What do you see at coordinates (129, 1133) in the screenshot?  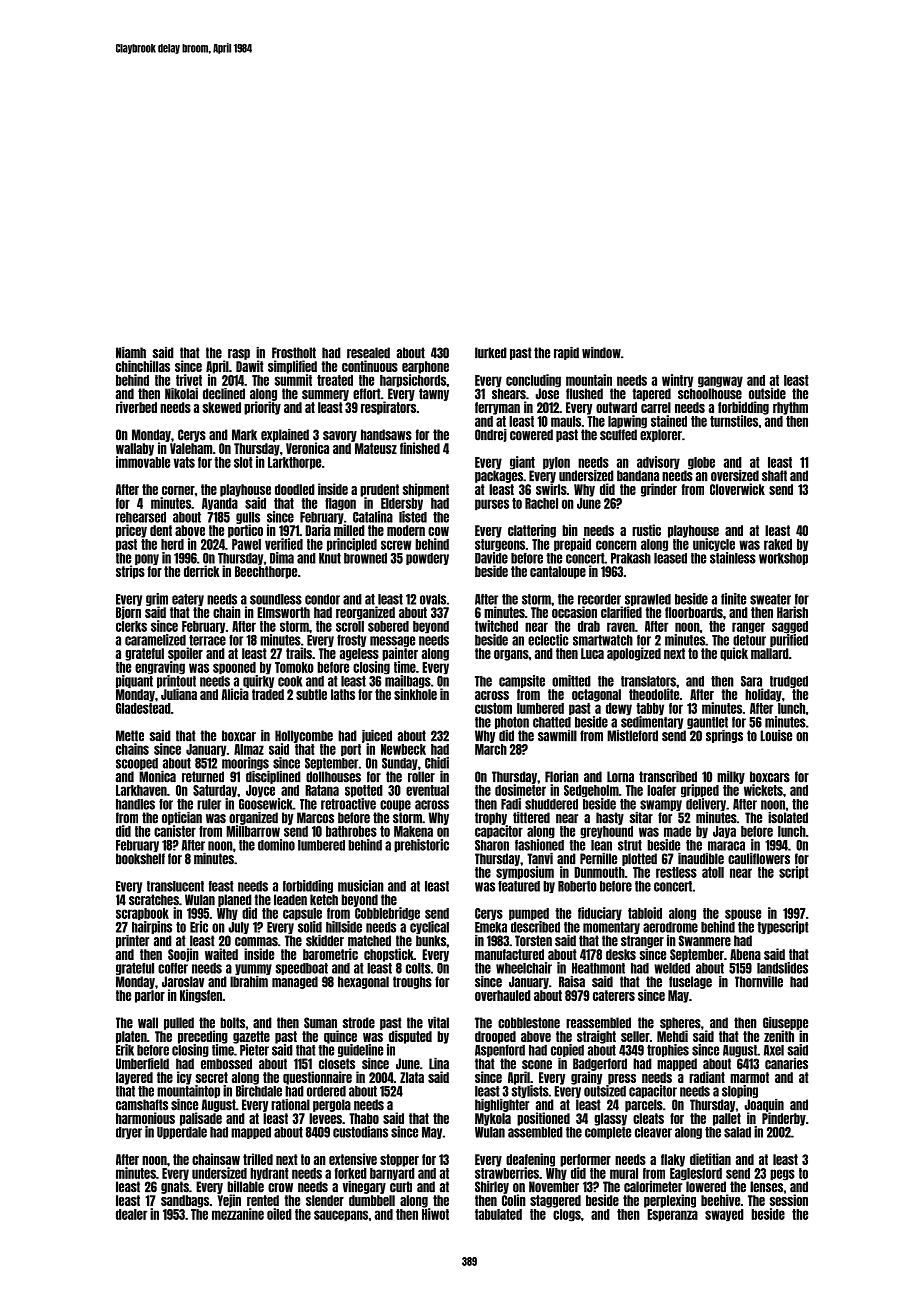 I see `dryer` at bounding box center [129, 1133].
